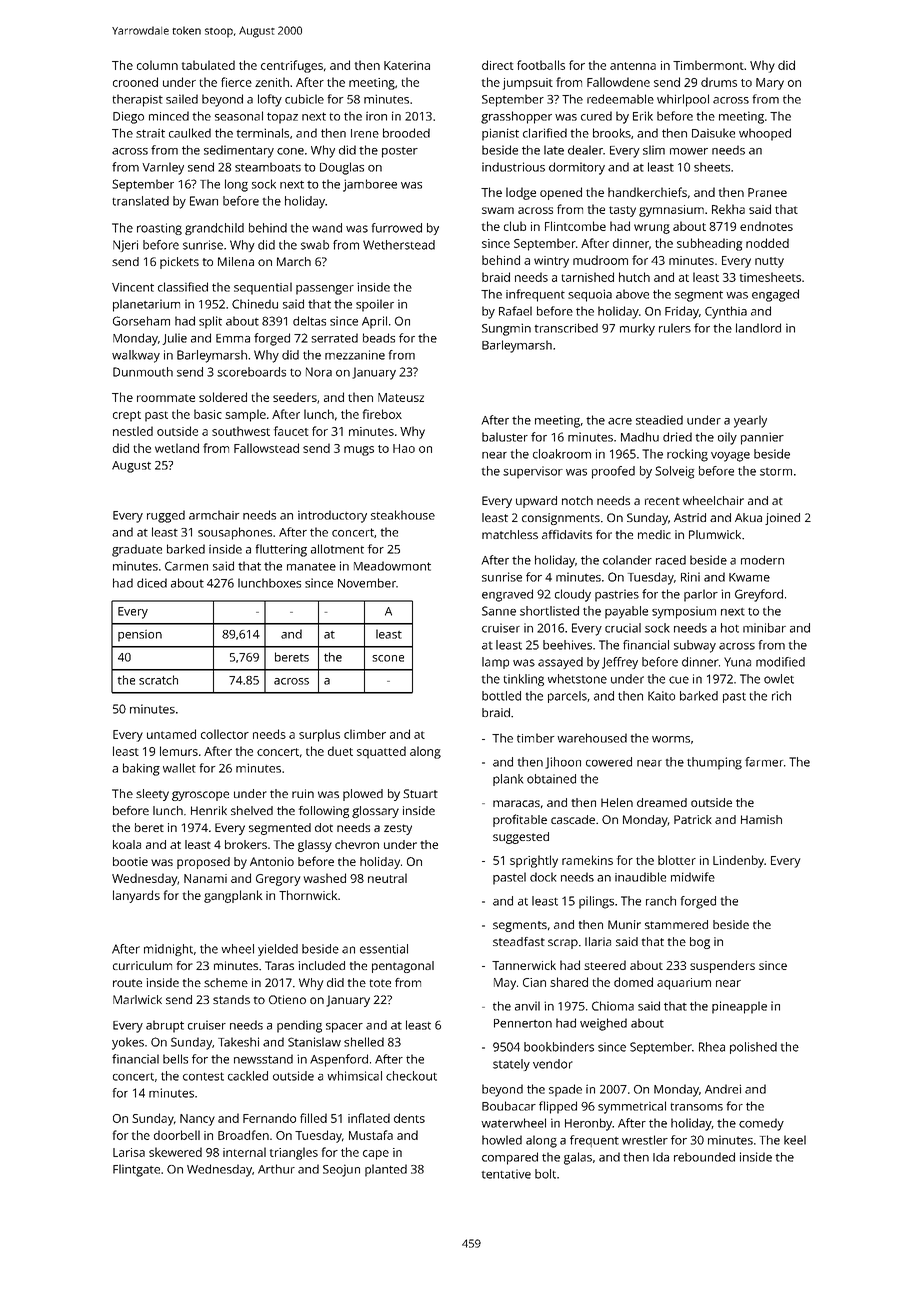  I want to click on slim, so click(654, 150).
